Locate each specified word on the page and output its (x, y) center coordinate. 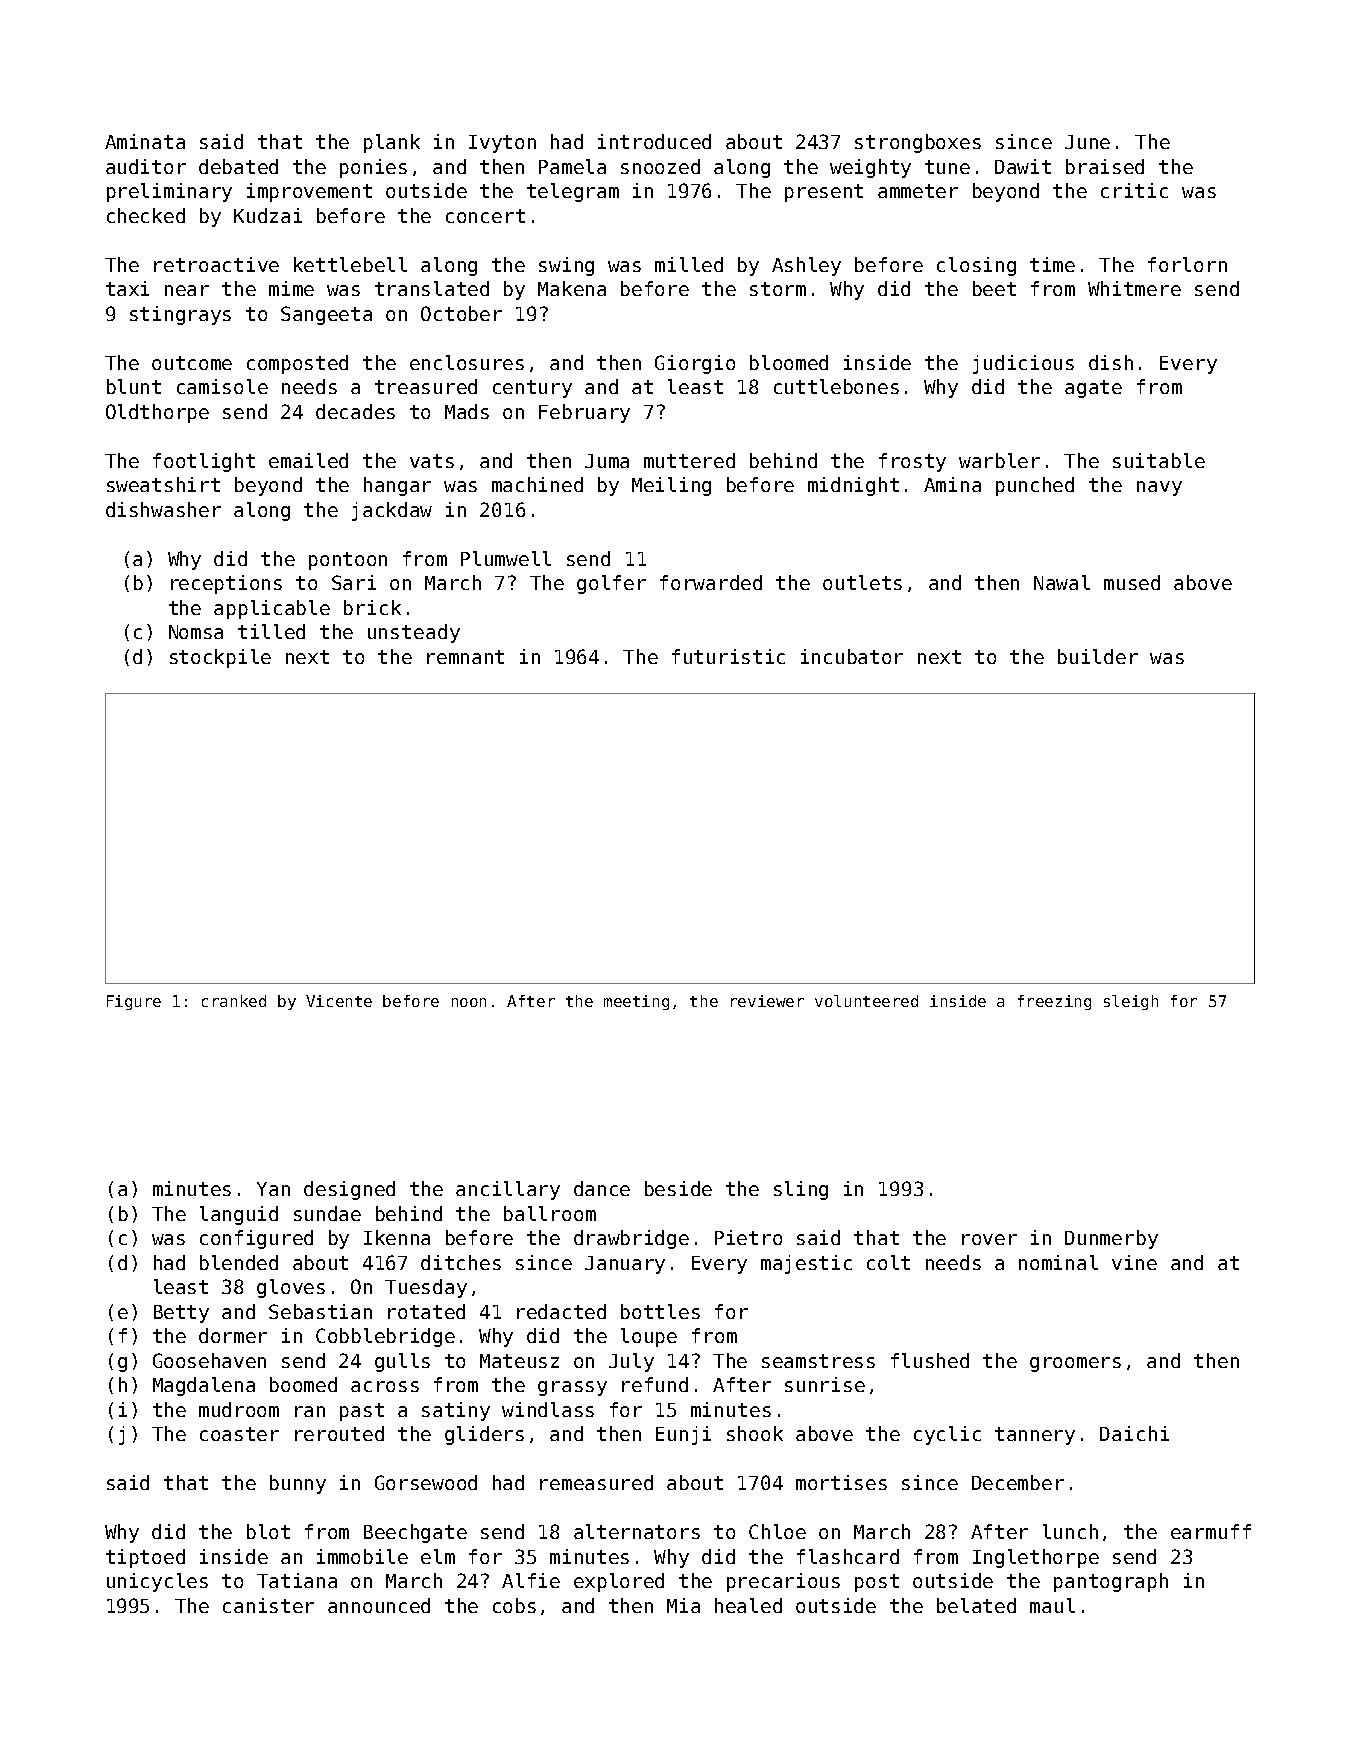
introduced (654, 141)
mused (1132, 582)
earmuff (1211, 1531)
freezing (1054, 1002)
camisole (222, 386)
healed (748, 1605)
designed (349, 1190)
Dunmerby (1111, 1239)
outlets (862, 582)
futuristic (728, 656)
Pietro (748, 1237)
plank (392, 143)
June (1087, 142)
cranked (234, 1001)
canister (268, 1605)
